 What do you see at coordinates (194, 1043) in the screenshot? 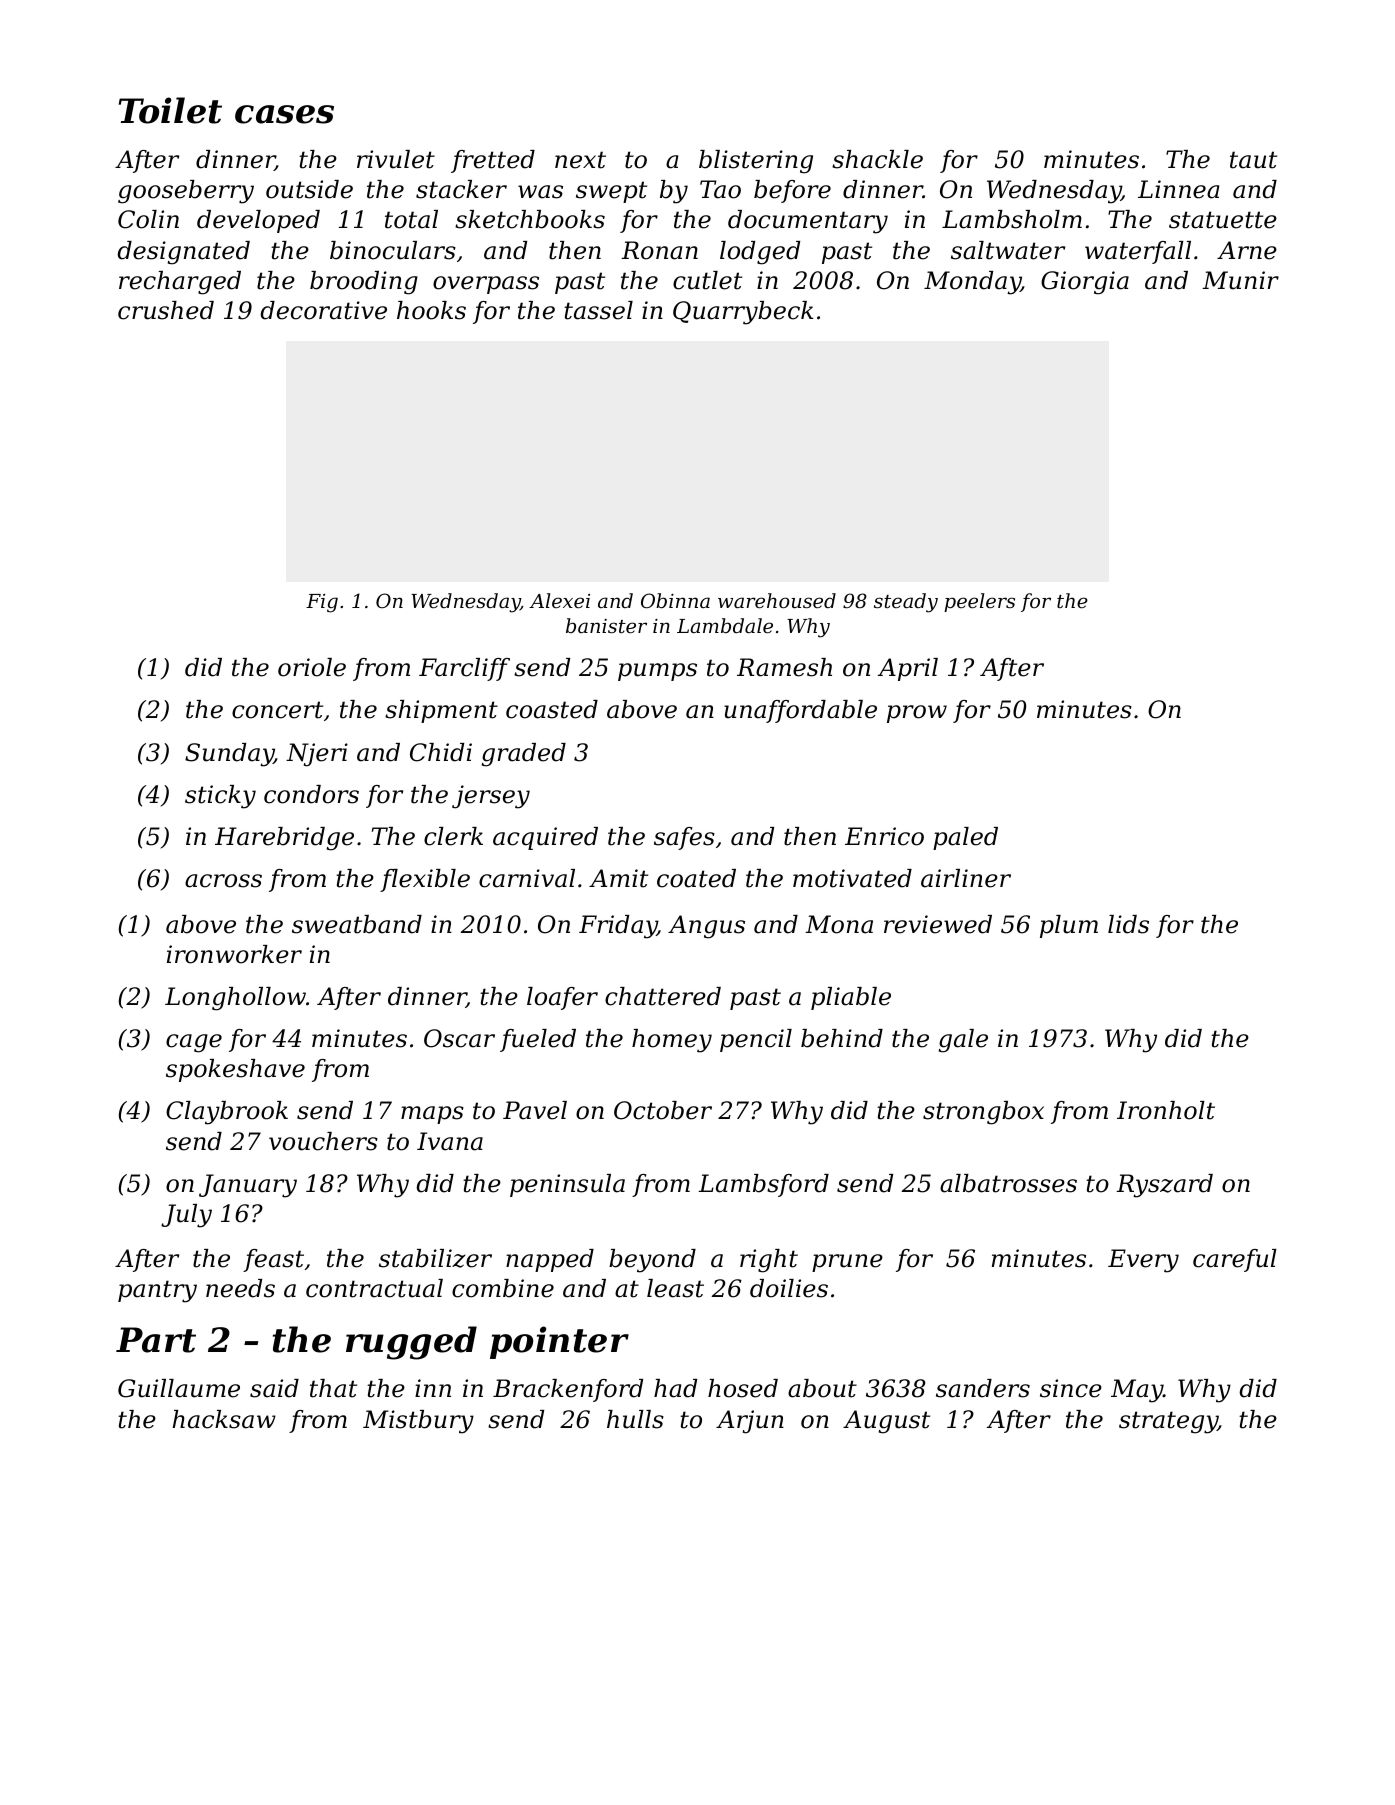
I see `cage` at bounding box center [194, 1043].
